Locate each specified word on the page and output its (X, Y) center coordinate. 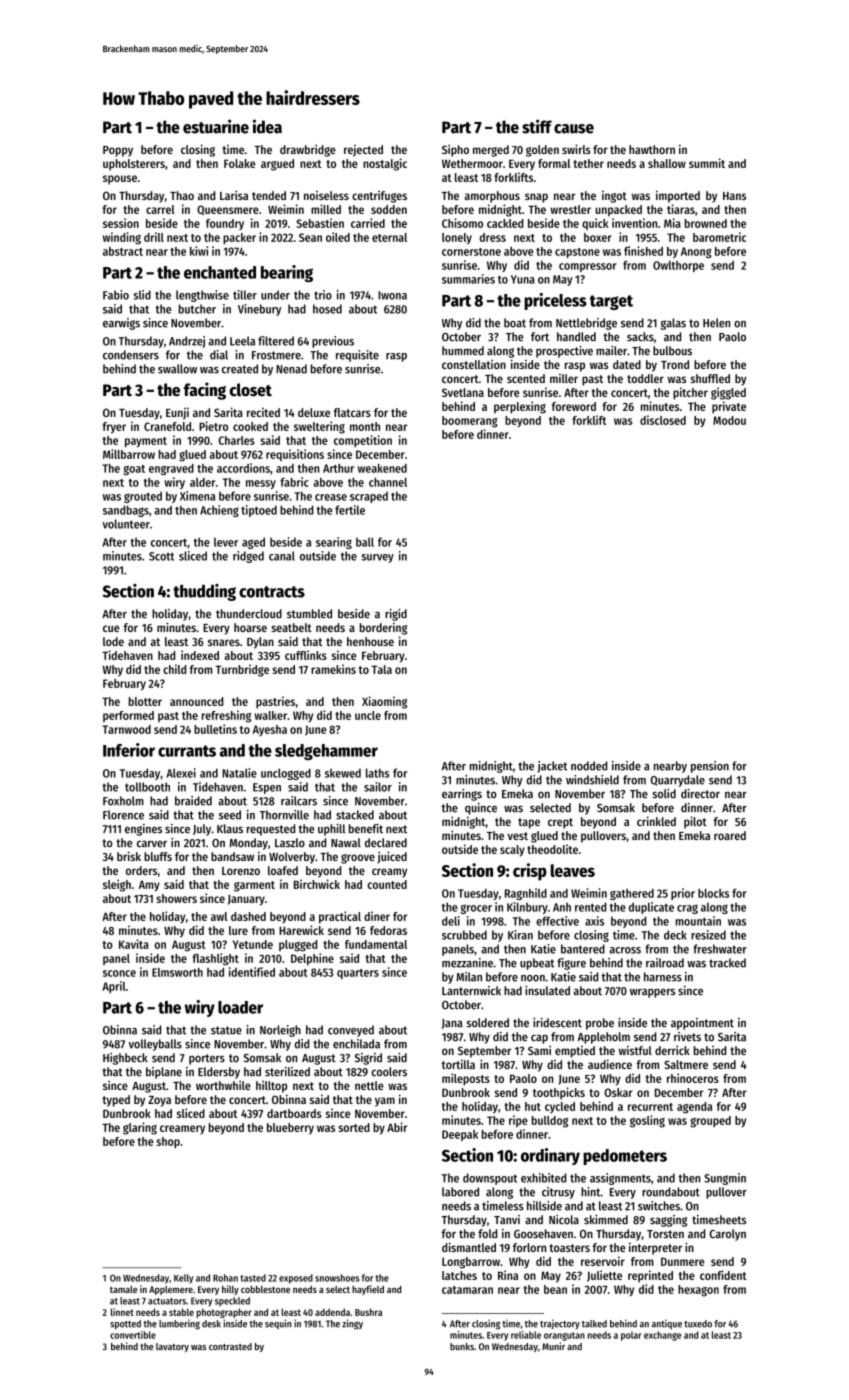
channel (388, 482)
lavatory (172, 1347)
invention (634, 223)
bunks (462, 1346)
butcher (197, 309)
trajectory (560, 1324)
